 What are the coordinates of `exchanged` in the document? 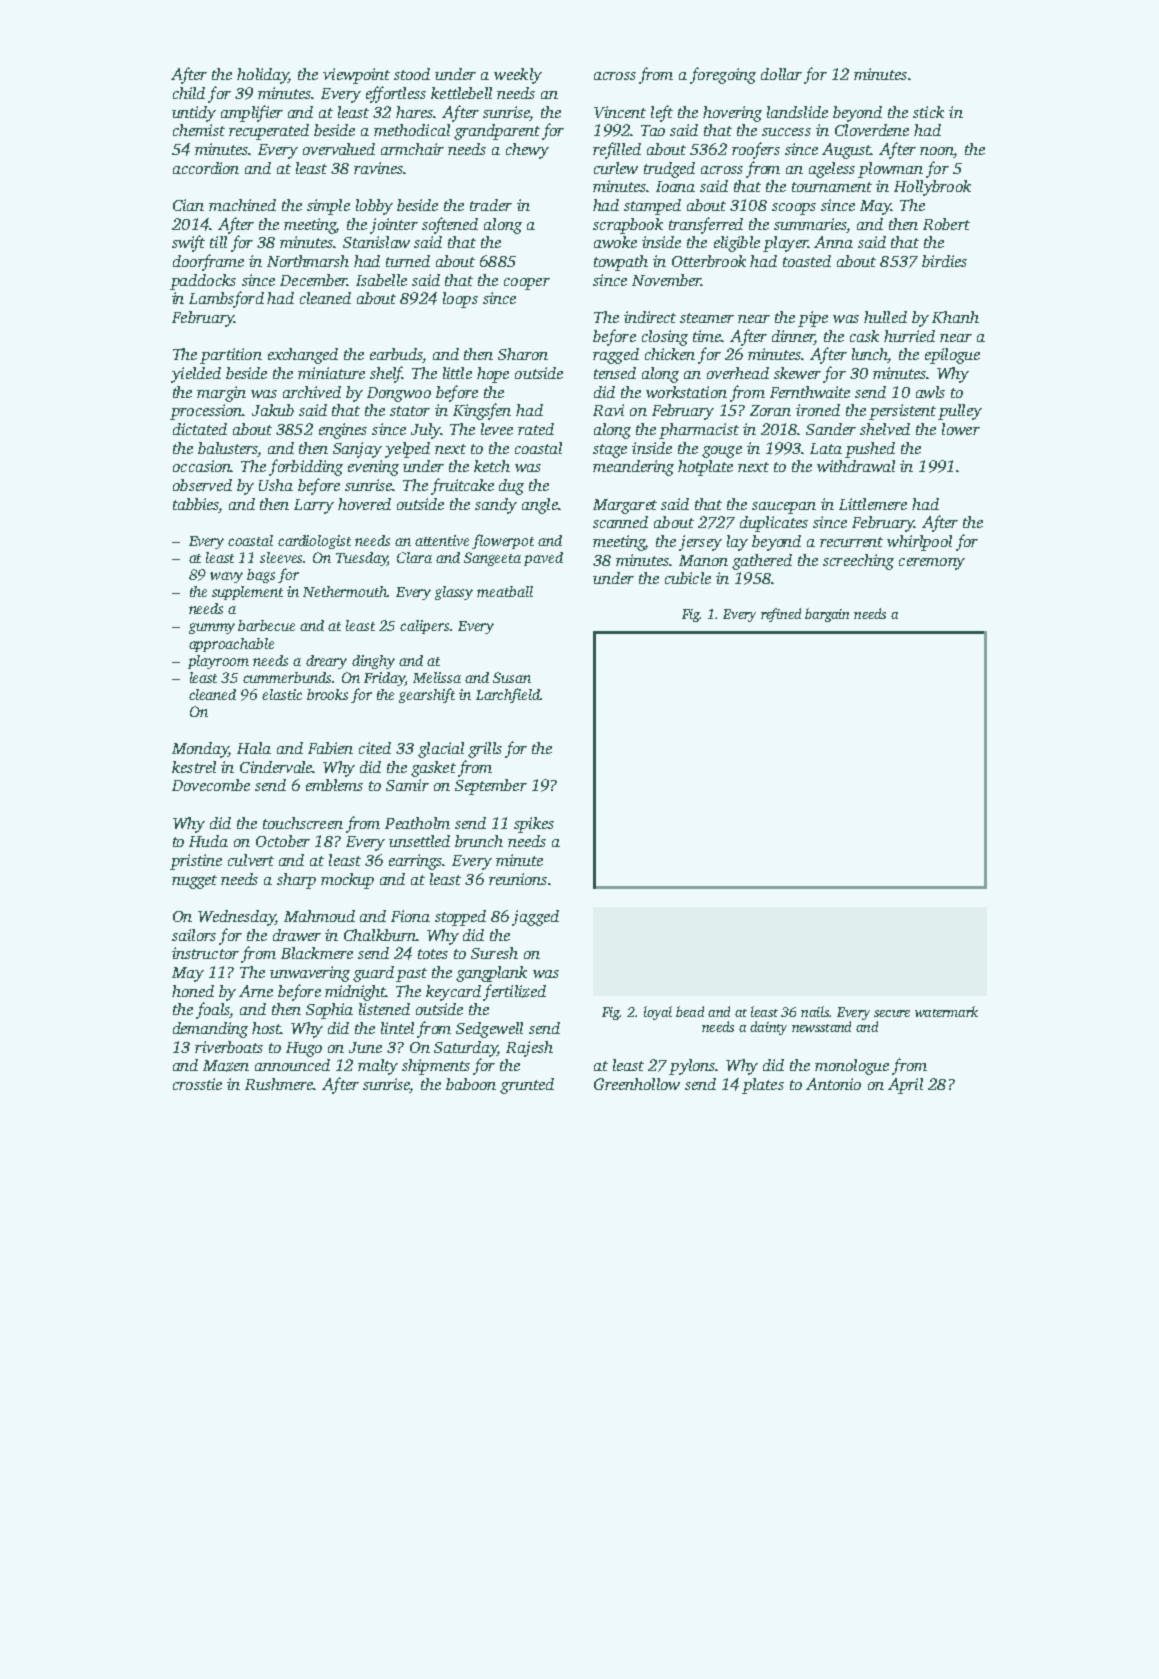 It's located at (303, 356).
